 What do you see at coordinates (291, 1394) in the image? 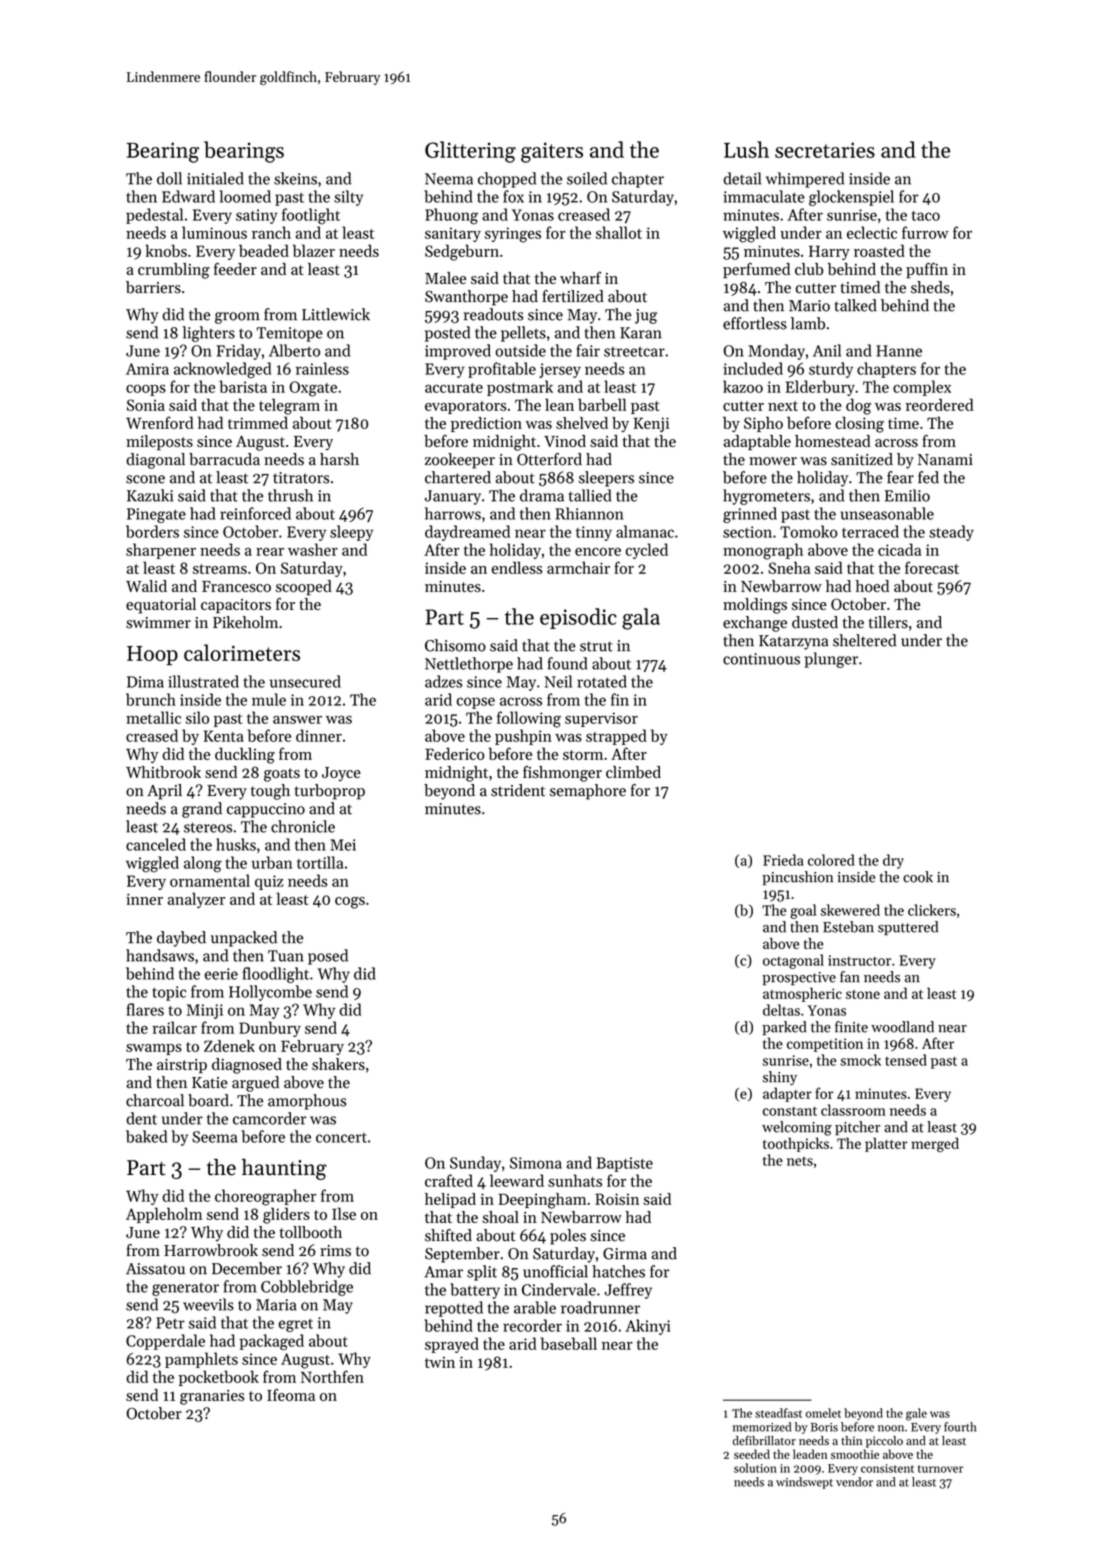
I see `Ifeoma` at bounding box center [291, 1394].
